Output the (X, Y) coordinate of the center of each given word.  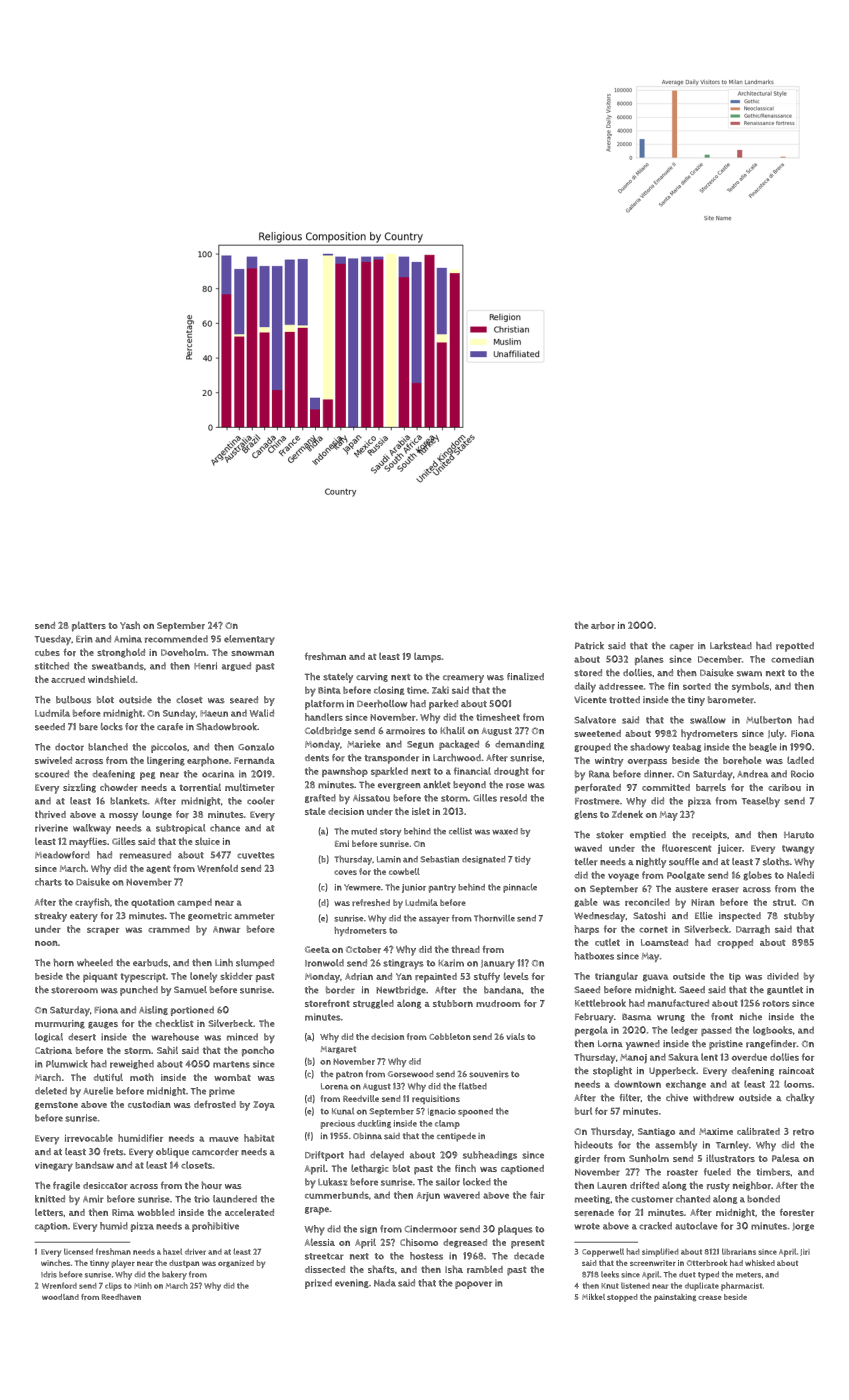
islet (421, 811)
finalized (525, 677)
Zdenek (627, 814)
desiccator (105, 1185)
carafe (170, 727)
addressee (621, 686)
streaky (51, 917)
